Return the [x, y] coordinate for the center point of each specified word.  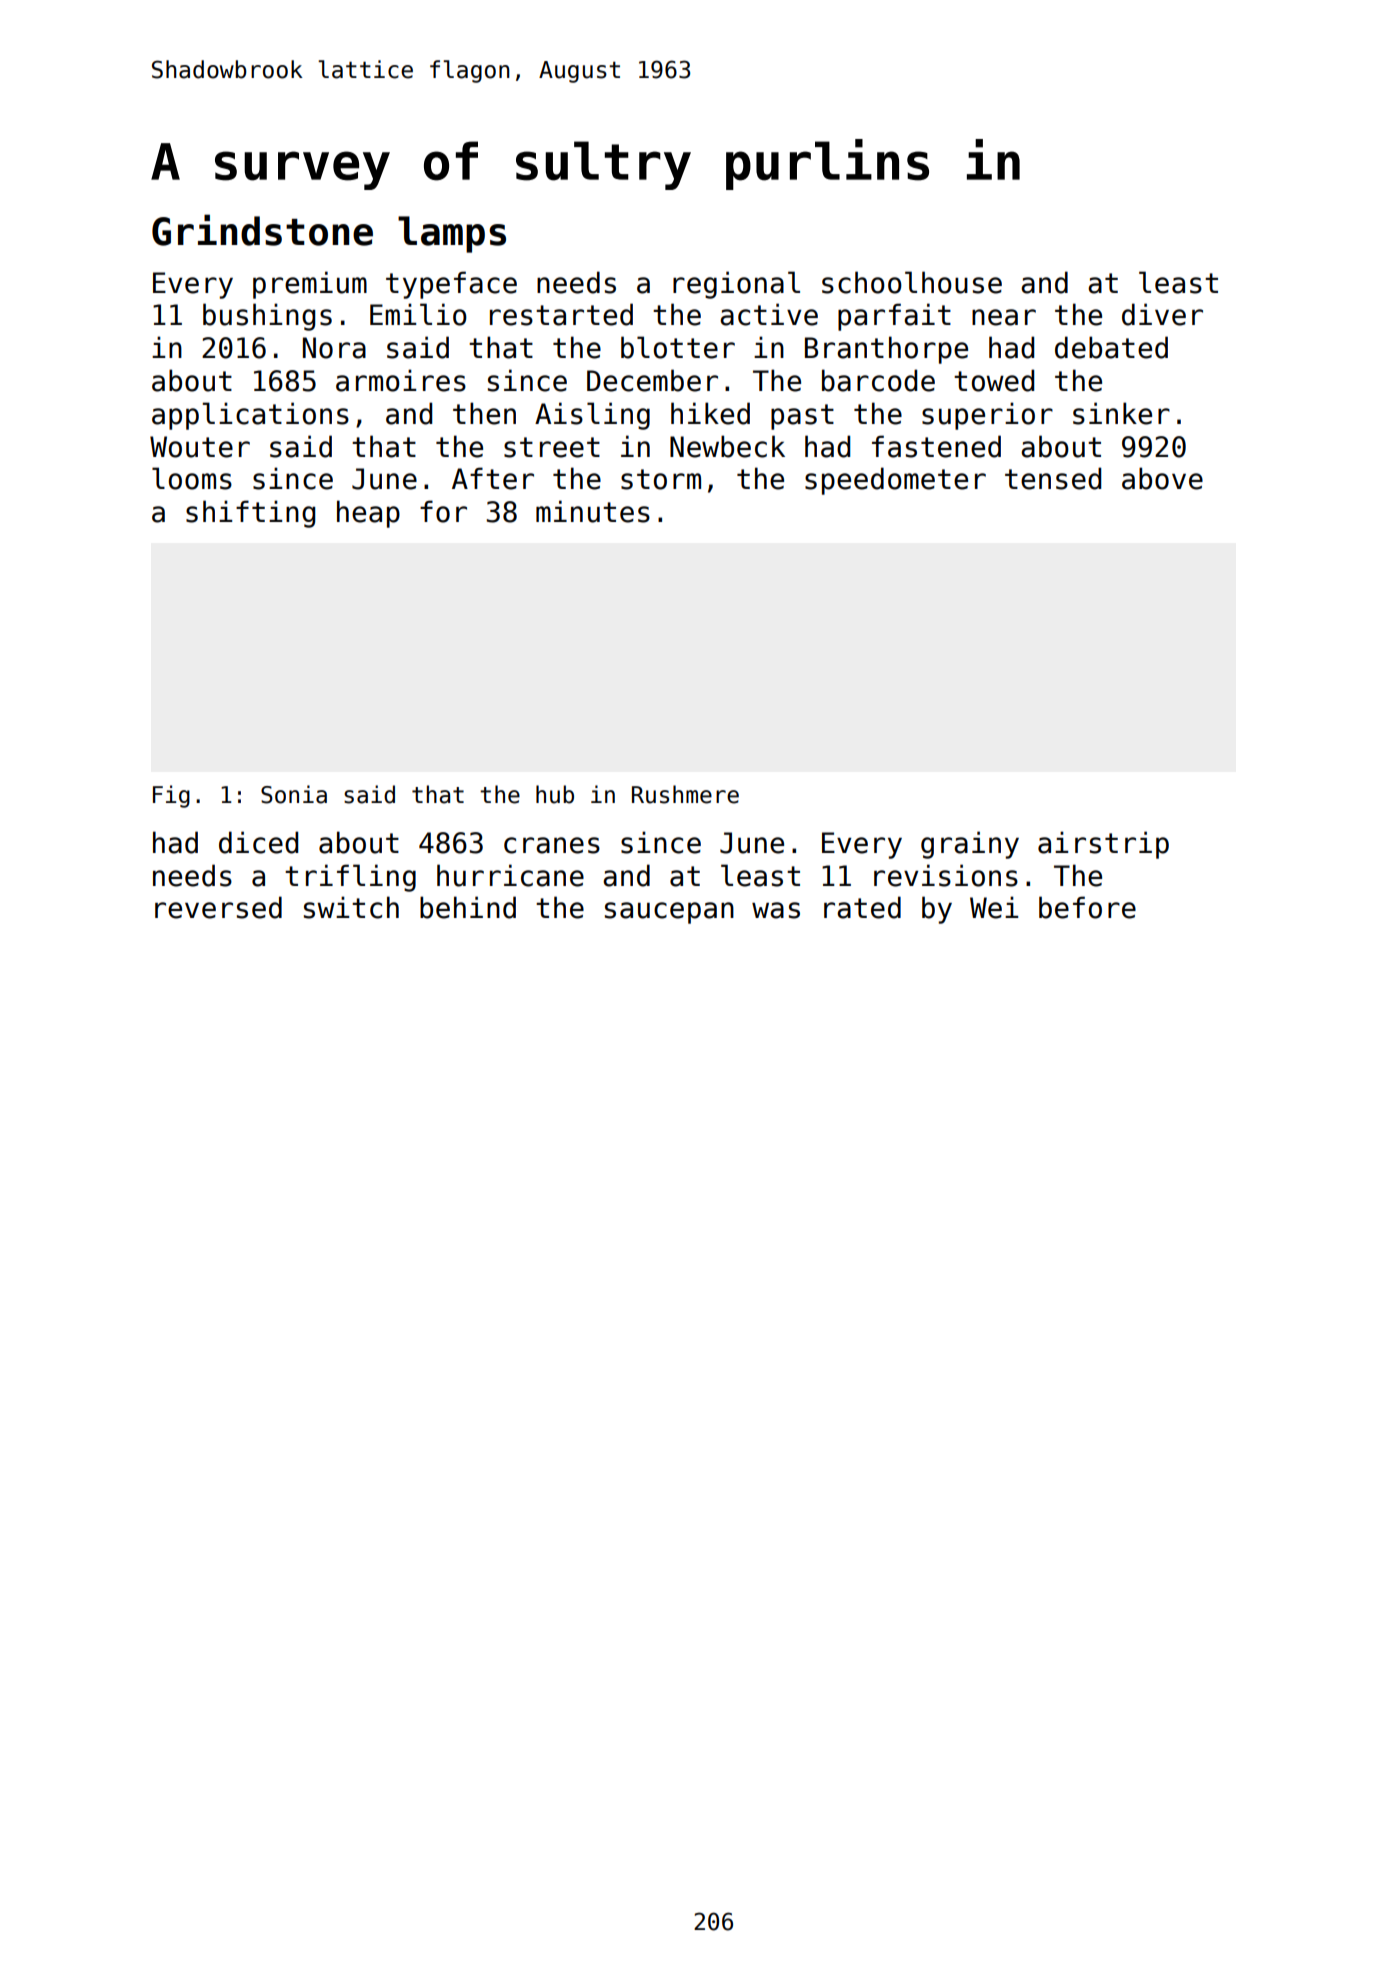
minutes [593, 511]
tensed [1053, 478]
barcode [878, 380]
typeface [451, 285]
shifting [250, 514]
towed [994, 380]
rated [862, 907]
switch [351, 907]
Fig [171, 796]
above [1162, 478]
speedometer [895, 481]
